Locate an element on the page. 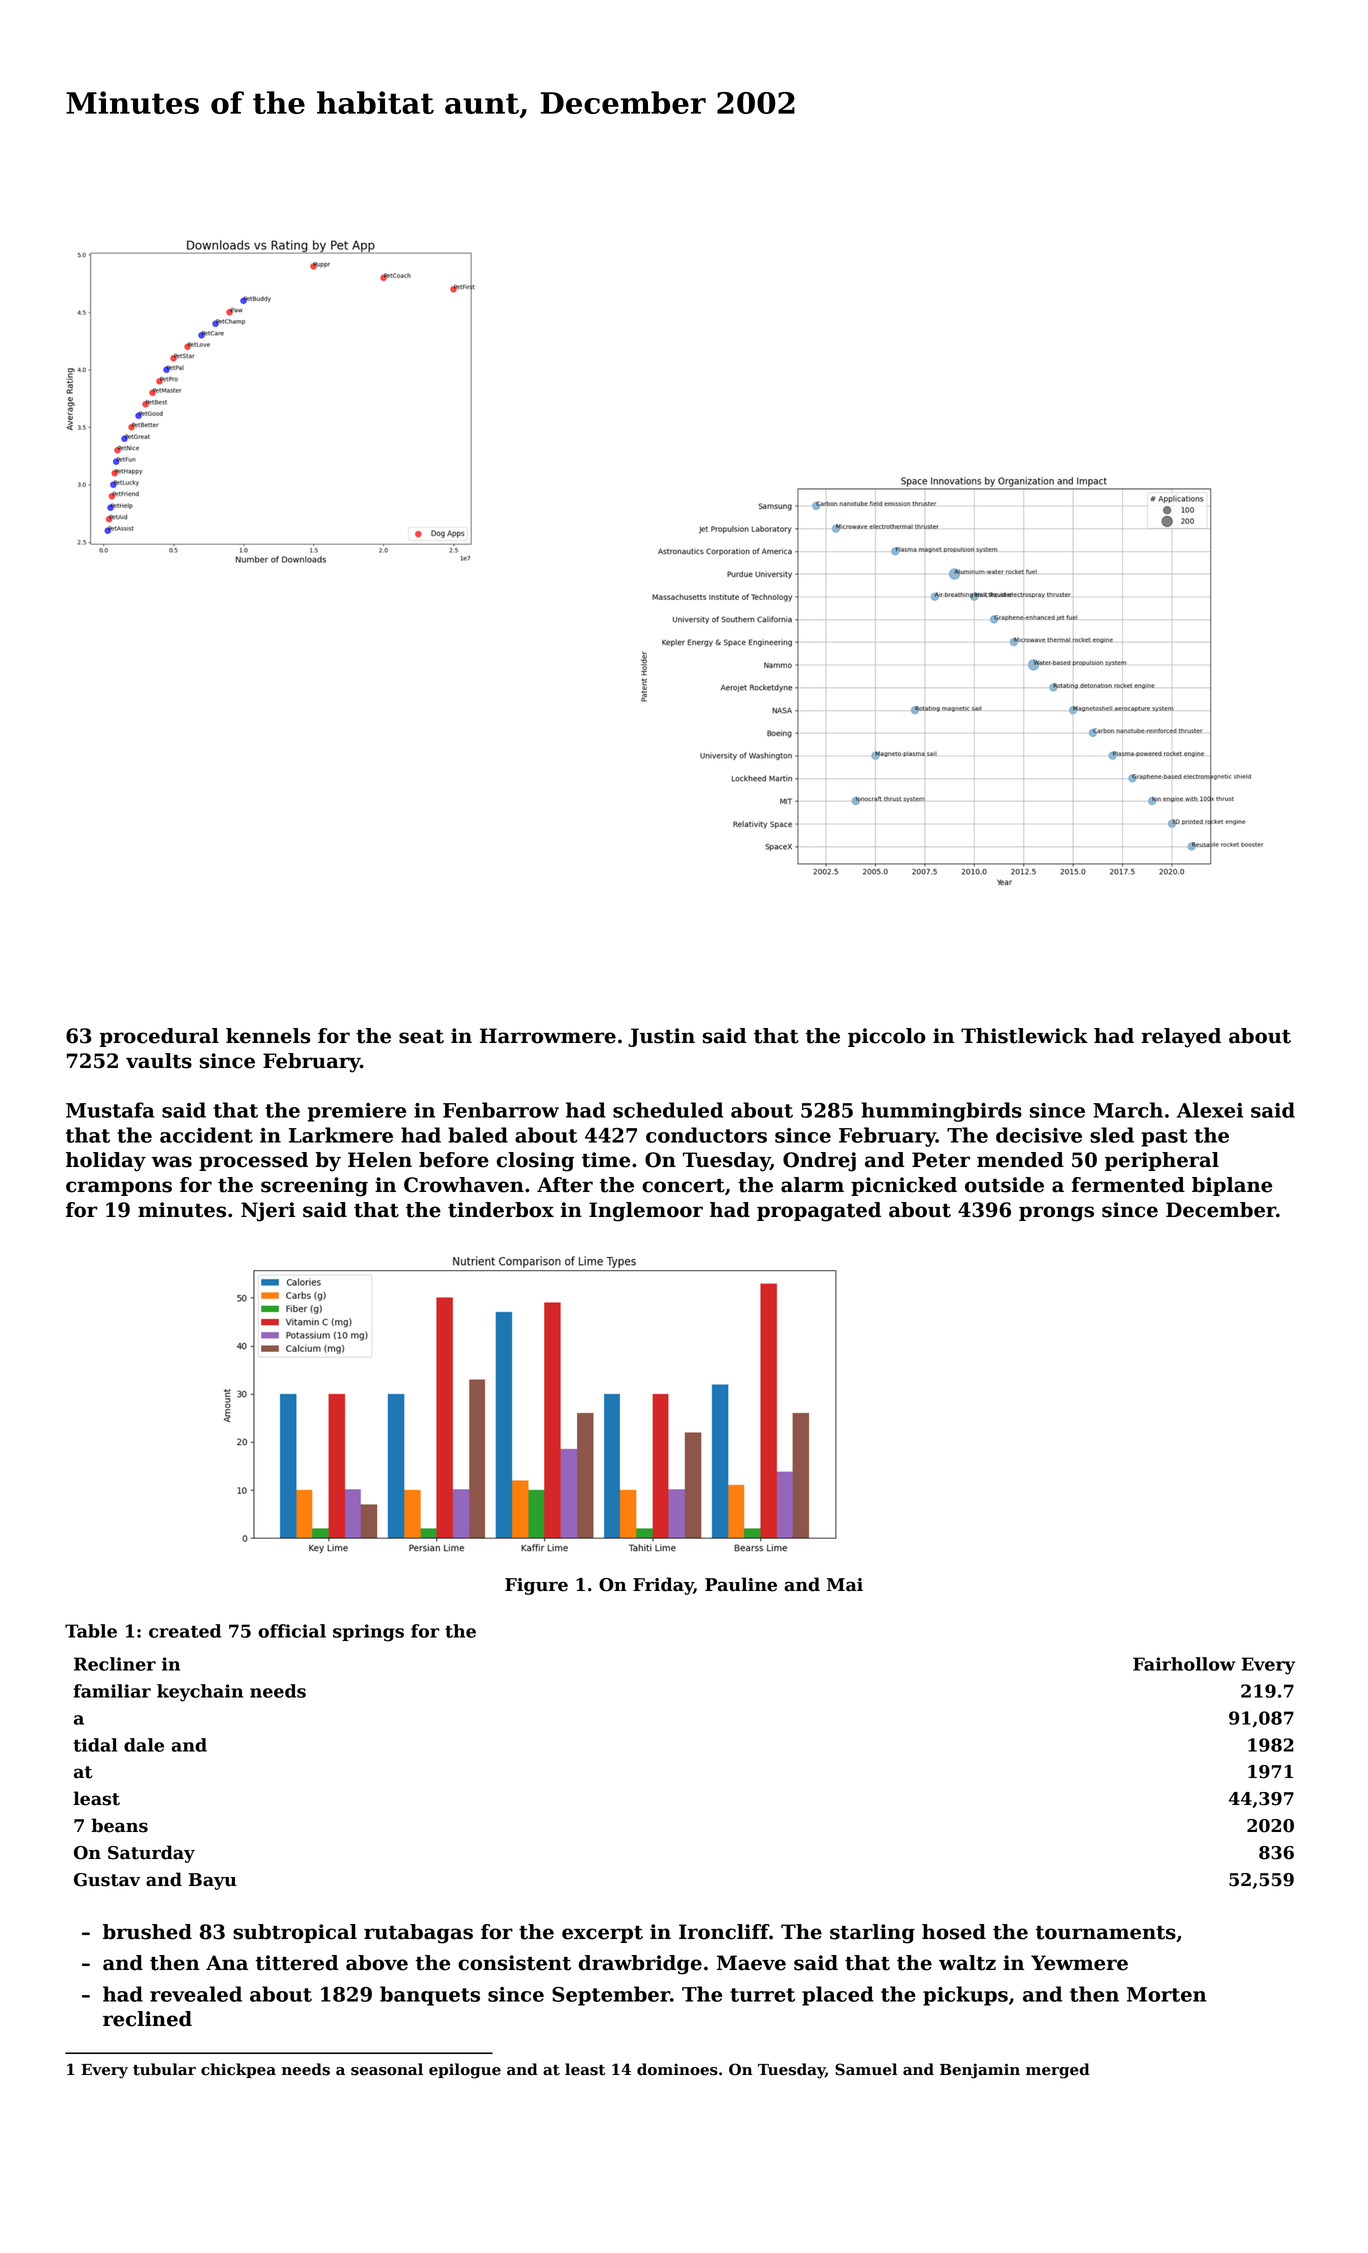 The image size is (1368, 2253). rutabagas is located at coordinates (418, 1934).
